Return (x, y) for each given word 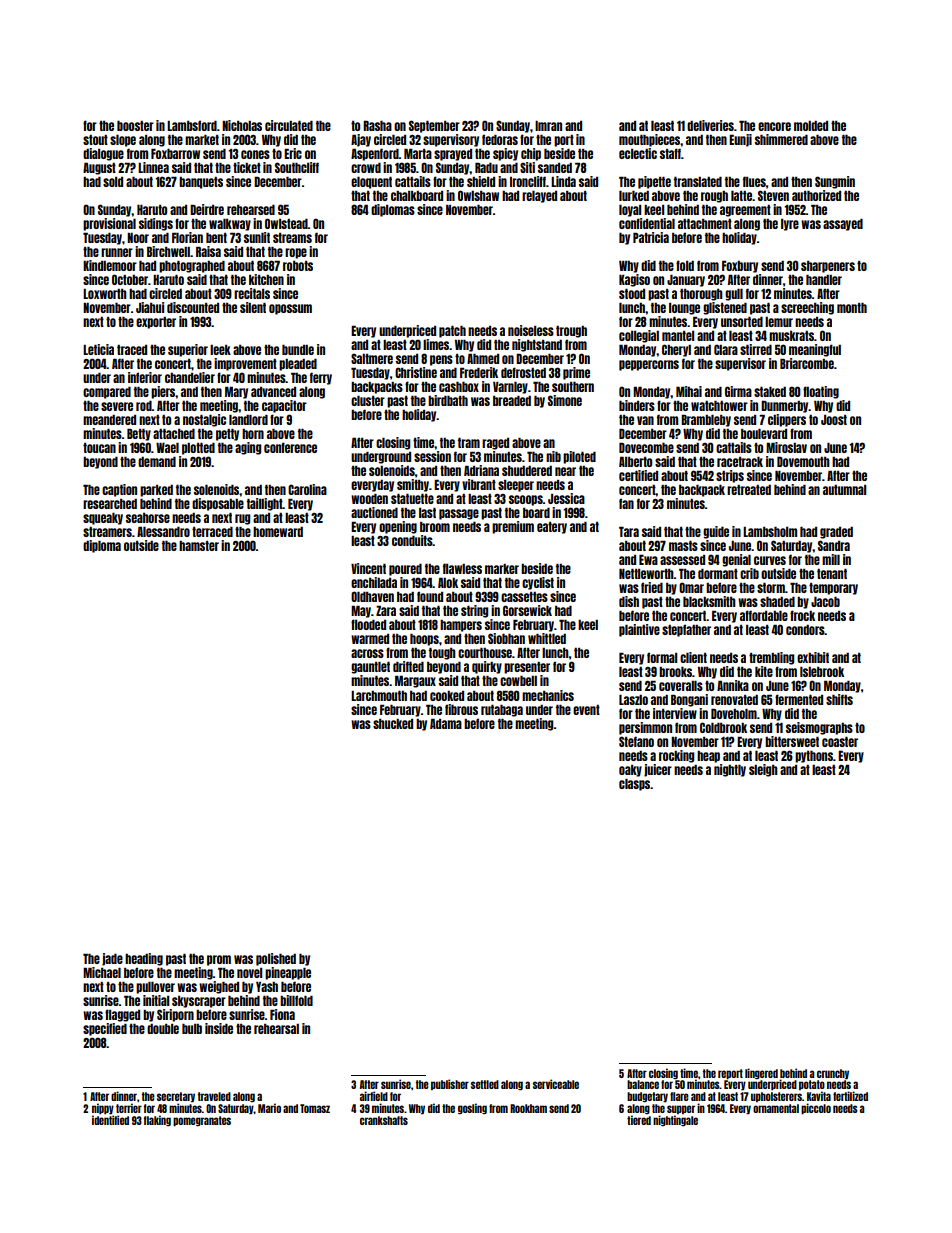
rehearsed (251, 210)
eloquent (371, 183)
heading (144, 959)
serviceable (556, 1084)
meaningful (815, 350)
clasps (634, 785)
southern (573, 387)
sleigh (763, 770)
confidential (647, 223)
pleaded (298, 365)
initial (156, 1000)
